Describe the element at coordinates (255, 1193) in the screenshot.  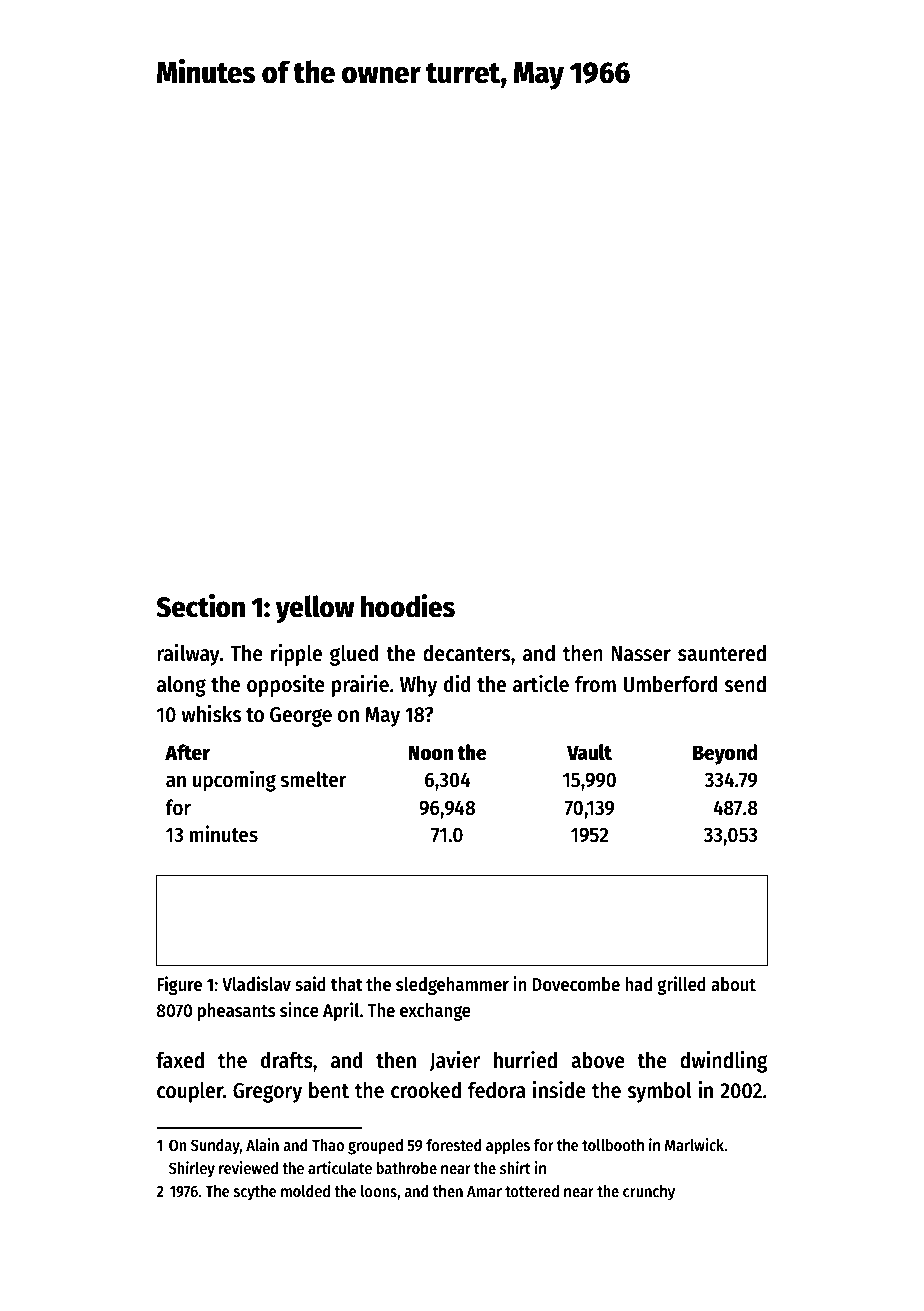
I see `scythe` at that location.
